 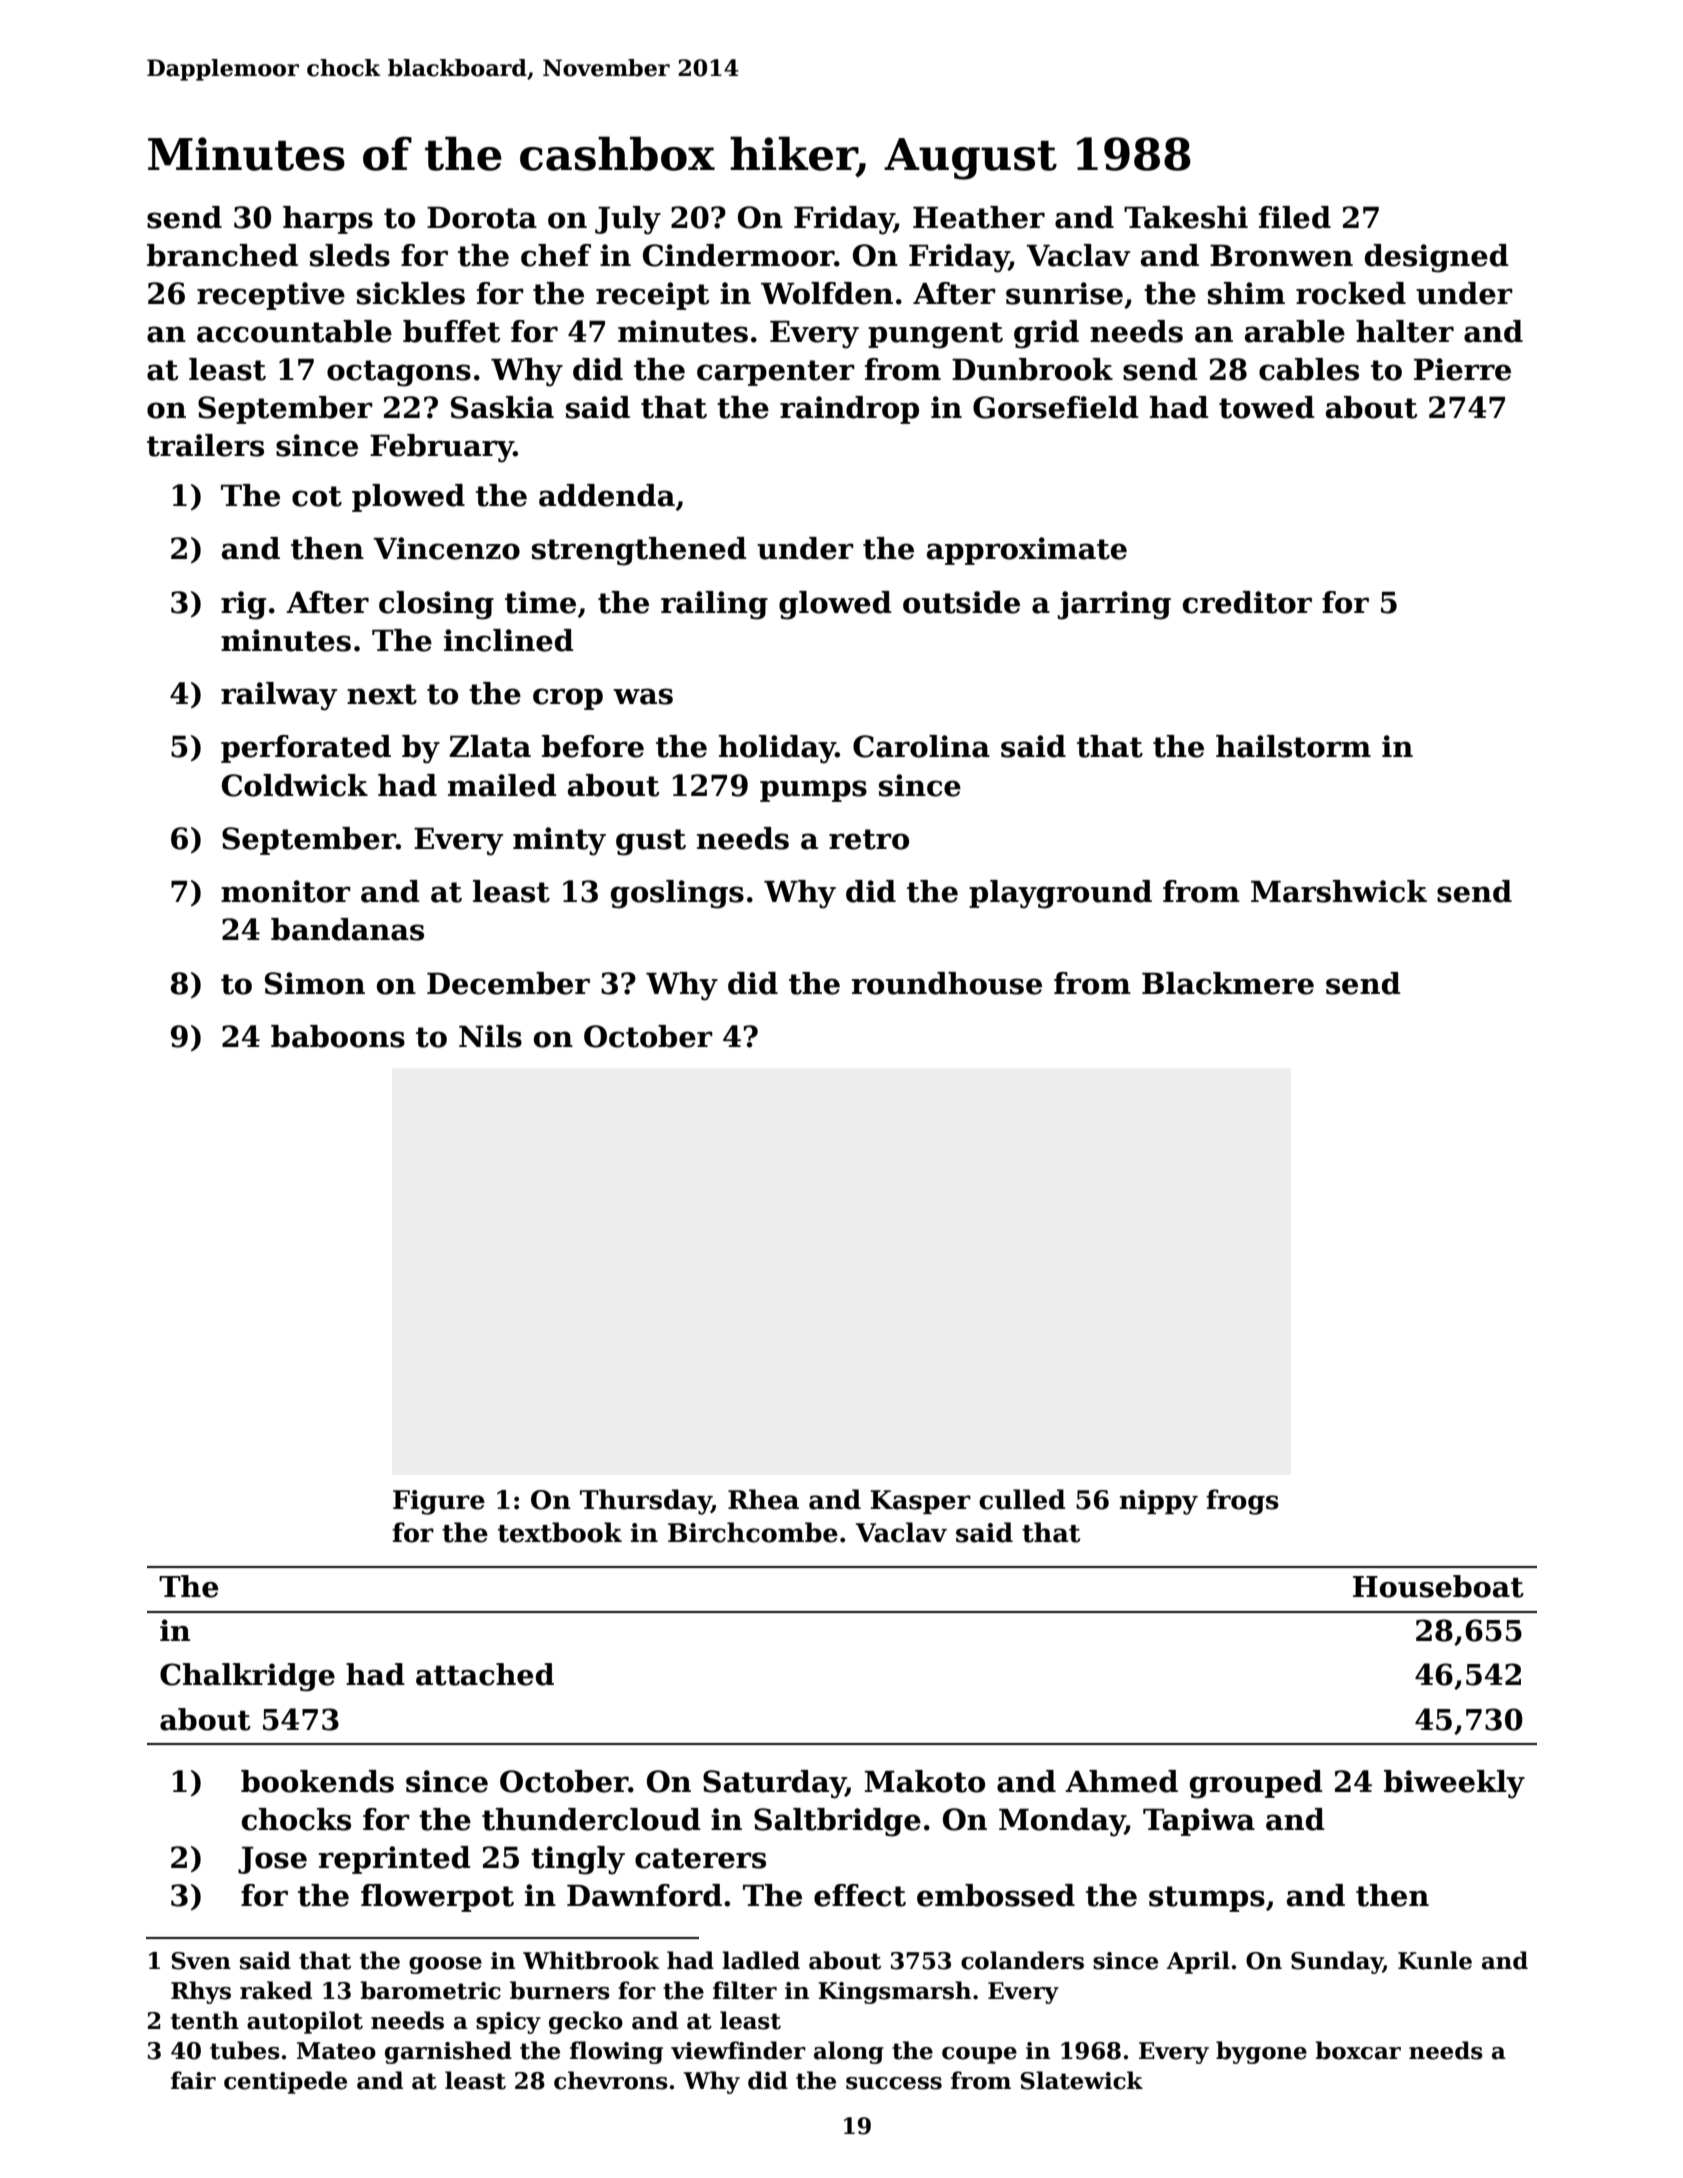 What do you see at coordinates (935, 335) in the document?
I see `pungent` at bounding box center [935, 335].
